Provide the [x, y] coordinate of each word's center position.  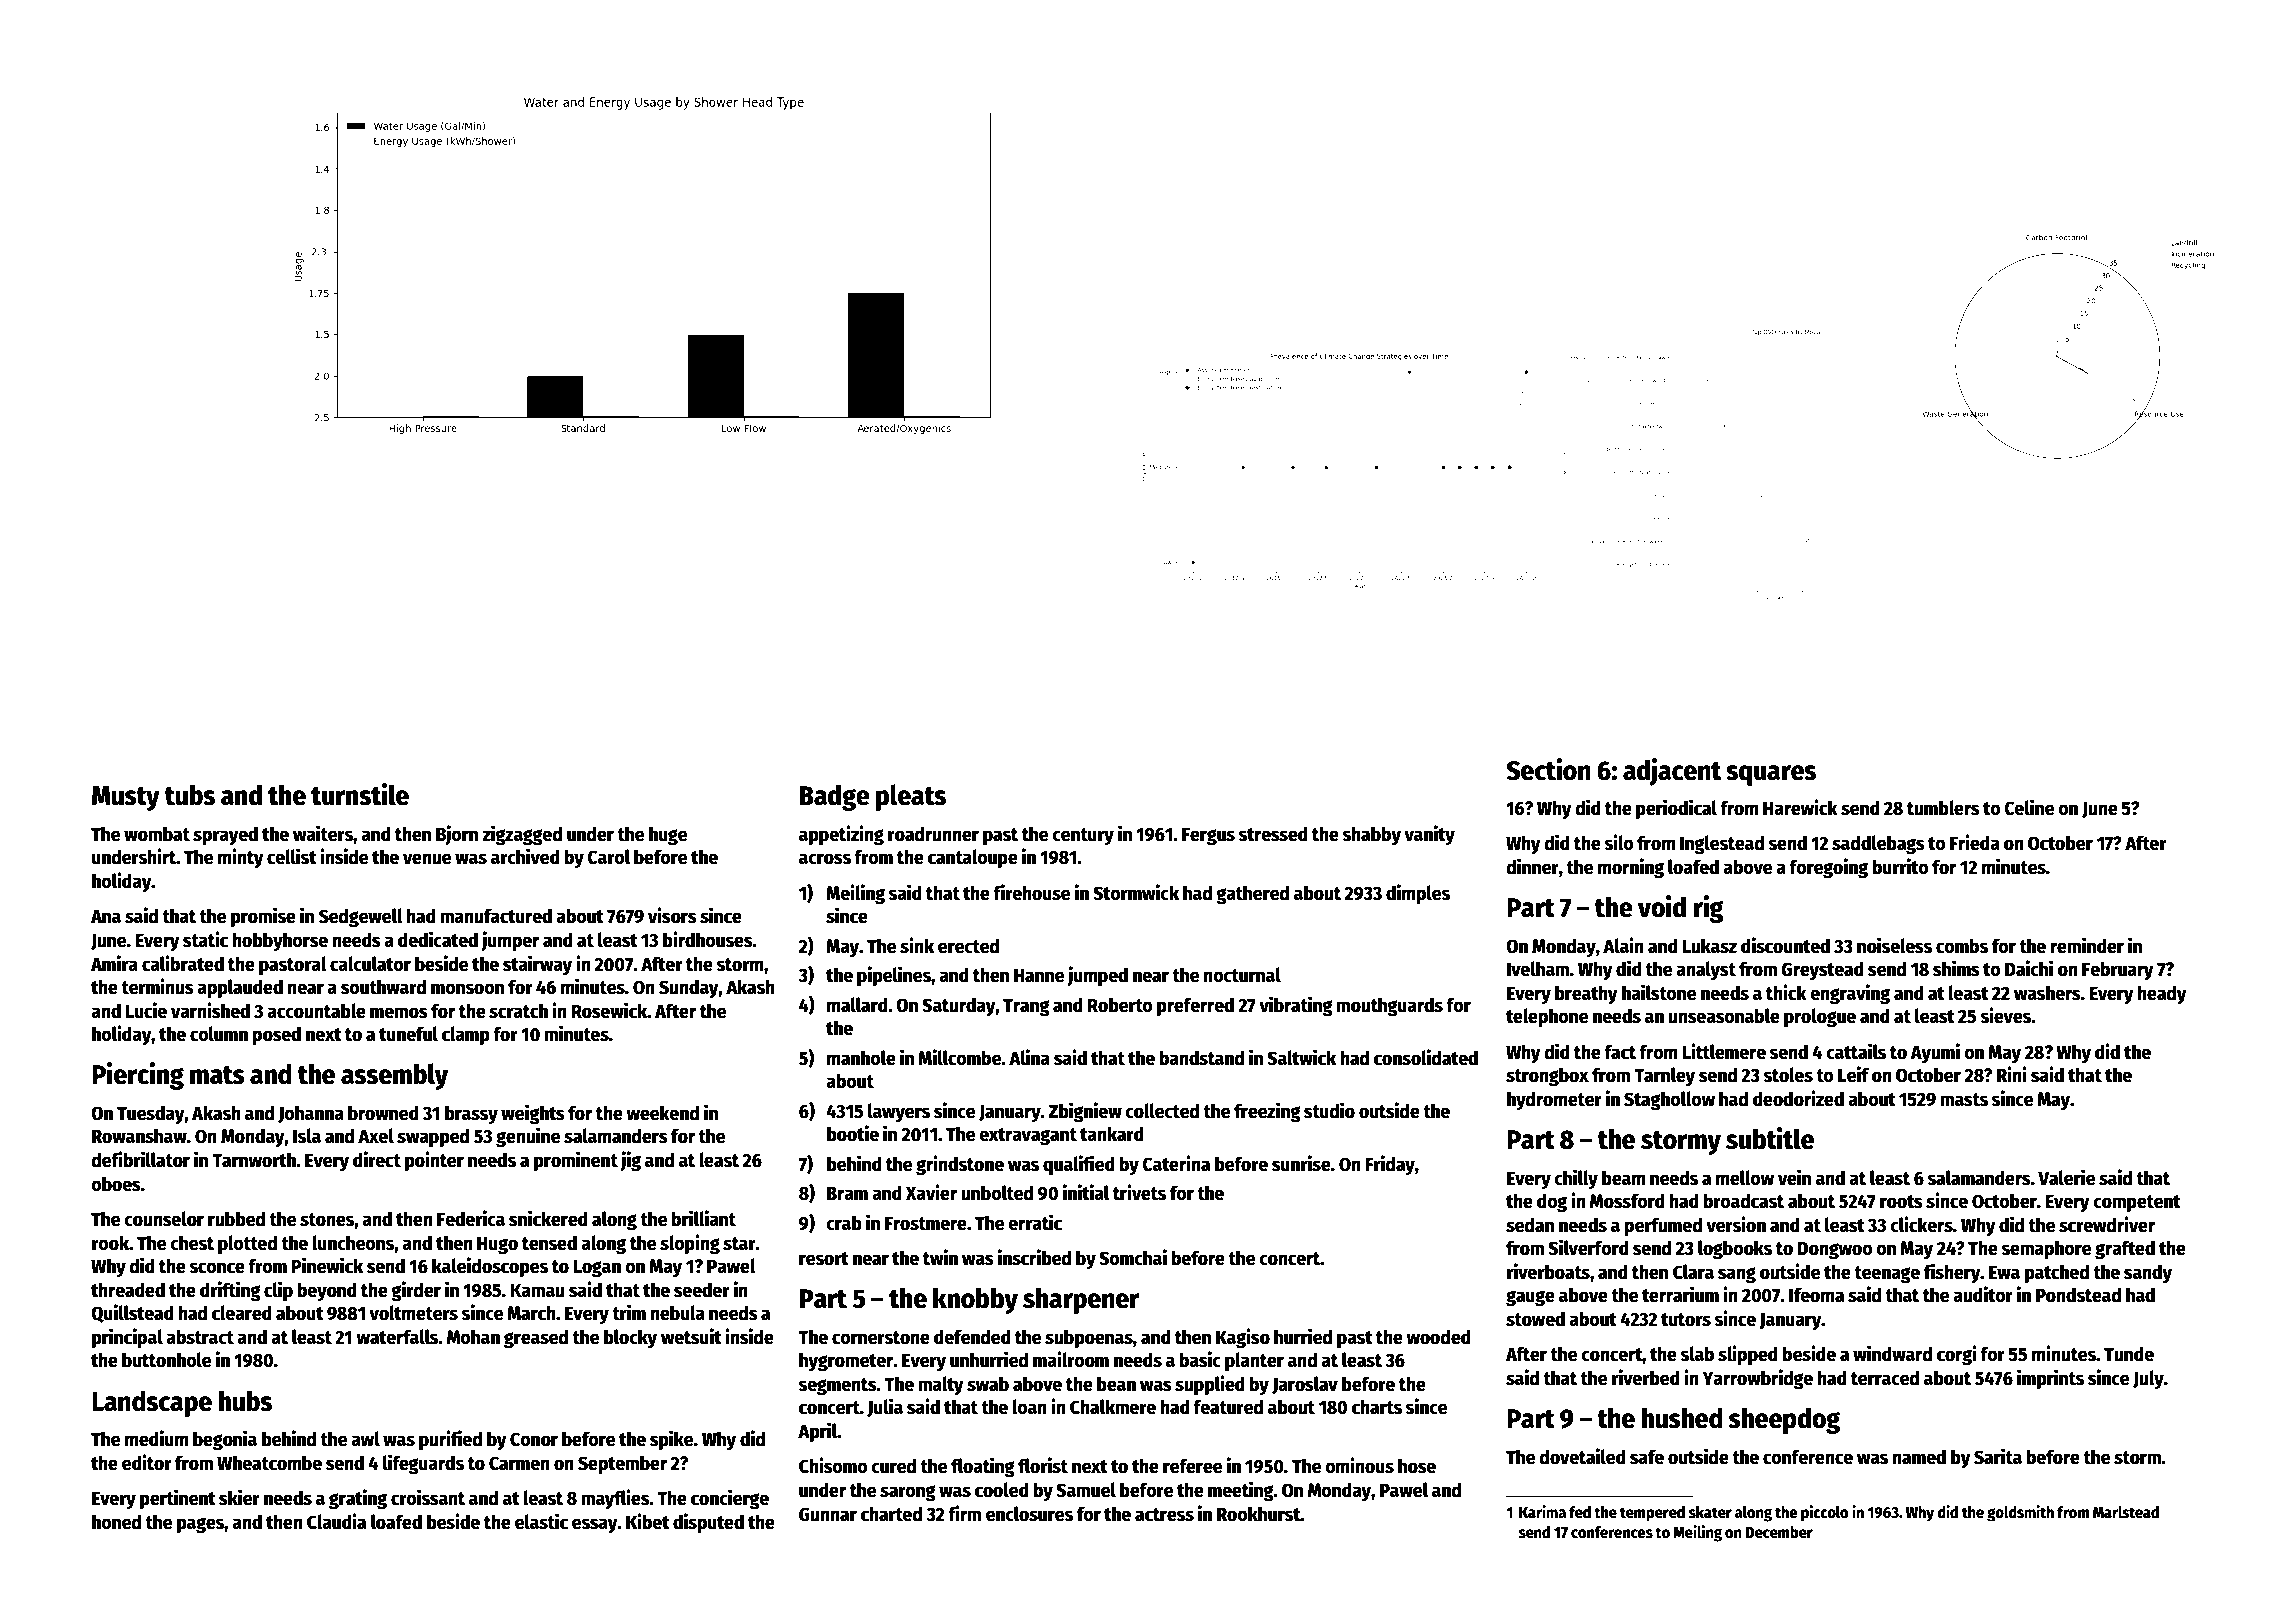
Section [1548, 769]
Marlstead [2126, 1512]
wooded [1438, 1337]
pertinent [178, 1499]
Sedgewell [361, 917]
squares [1771, 775]
